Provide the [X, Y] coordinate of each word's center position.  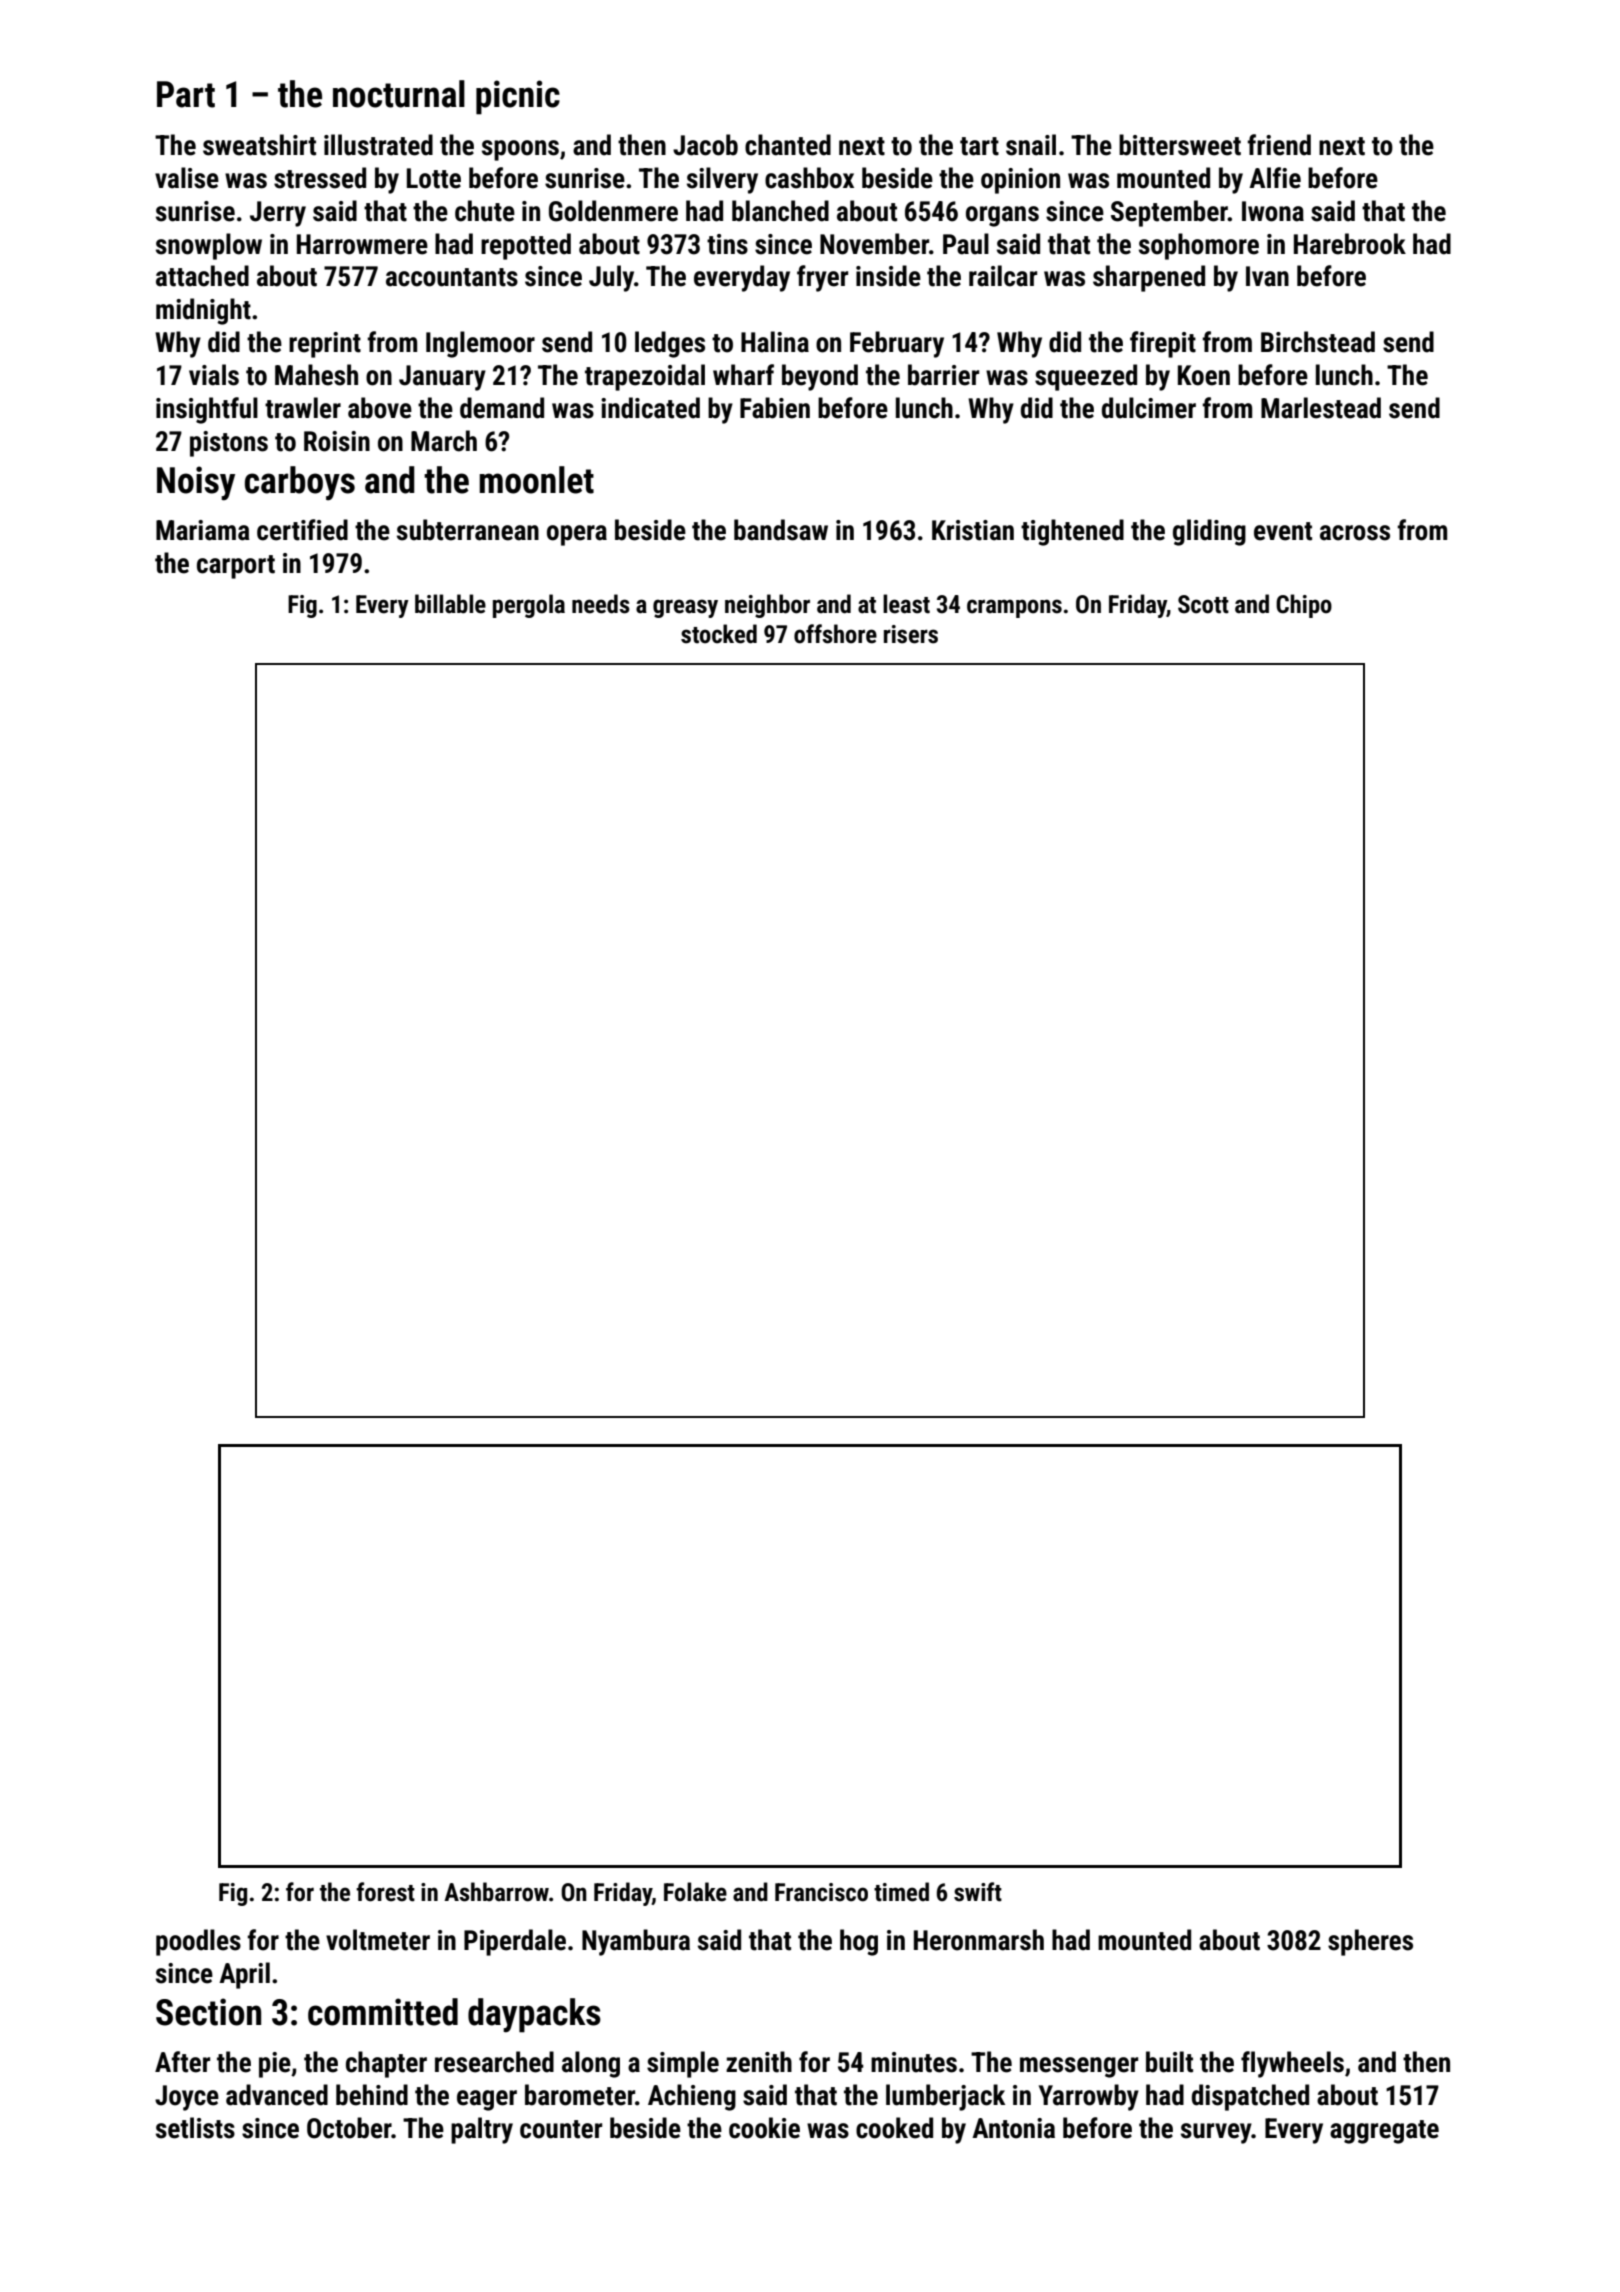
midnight [203, 311]
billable [450, 604]
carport [236, 567]
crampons [1014, 608]
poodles [198, 1942]
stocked [719, 634]
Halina [775, 342]
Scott [1203, 604]
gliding [1209, 532]
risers [911, 634]
